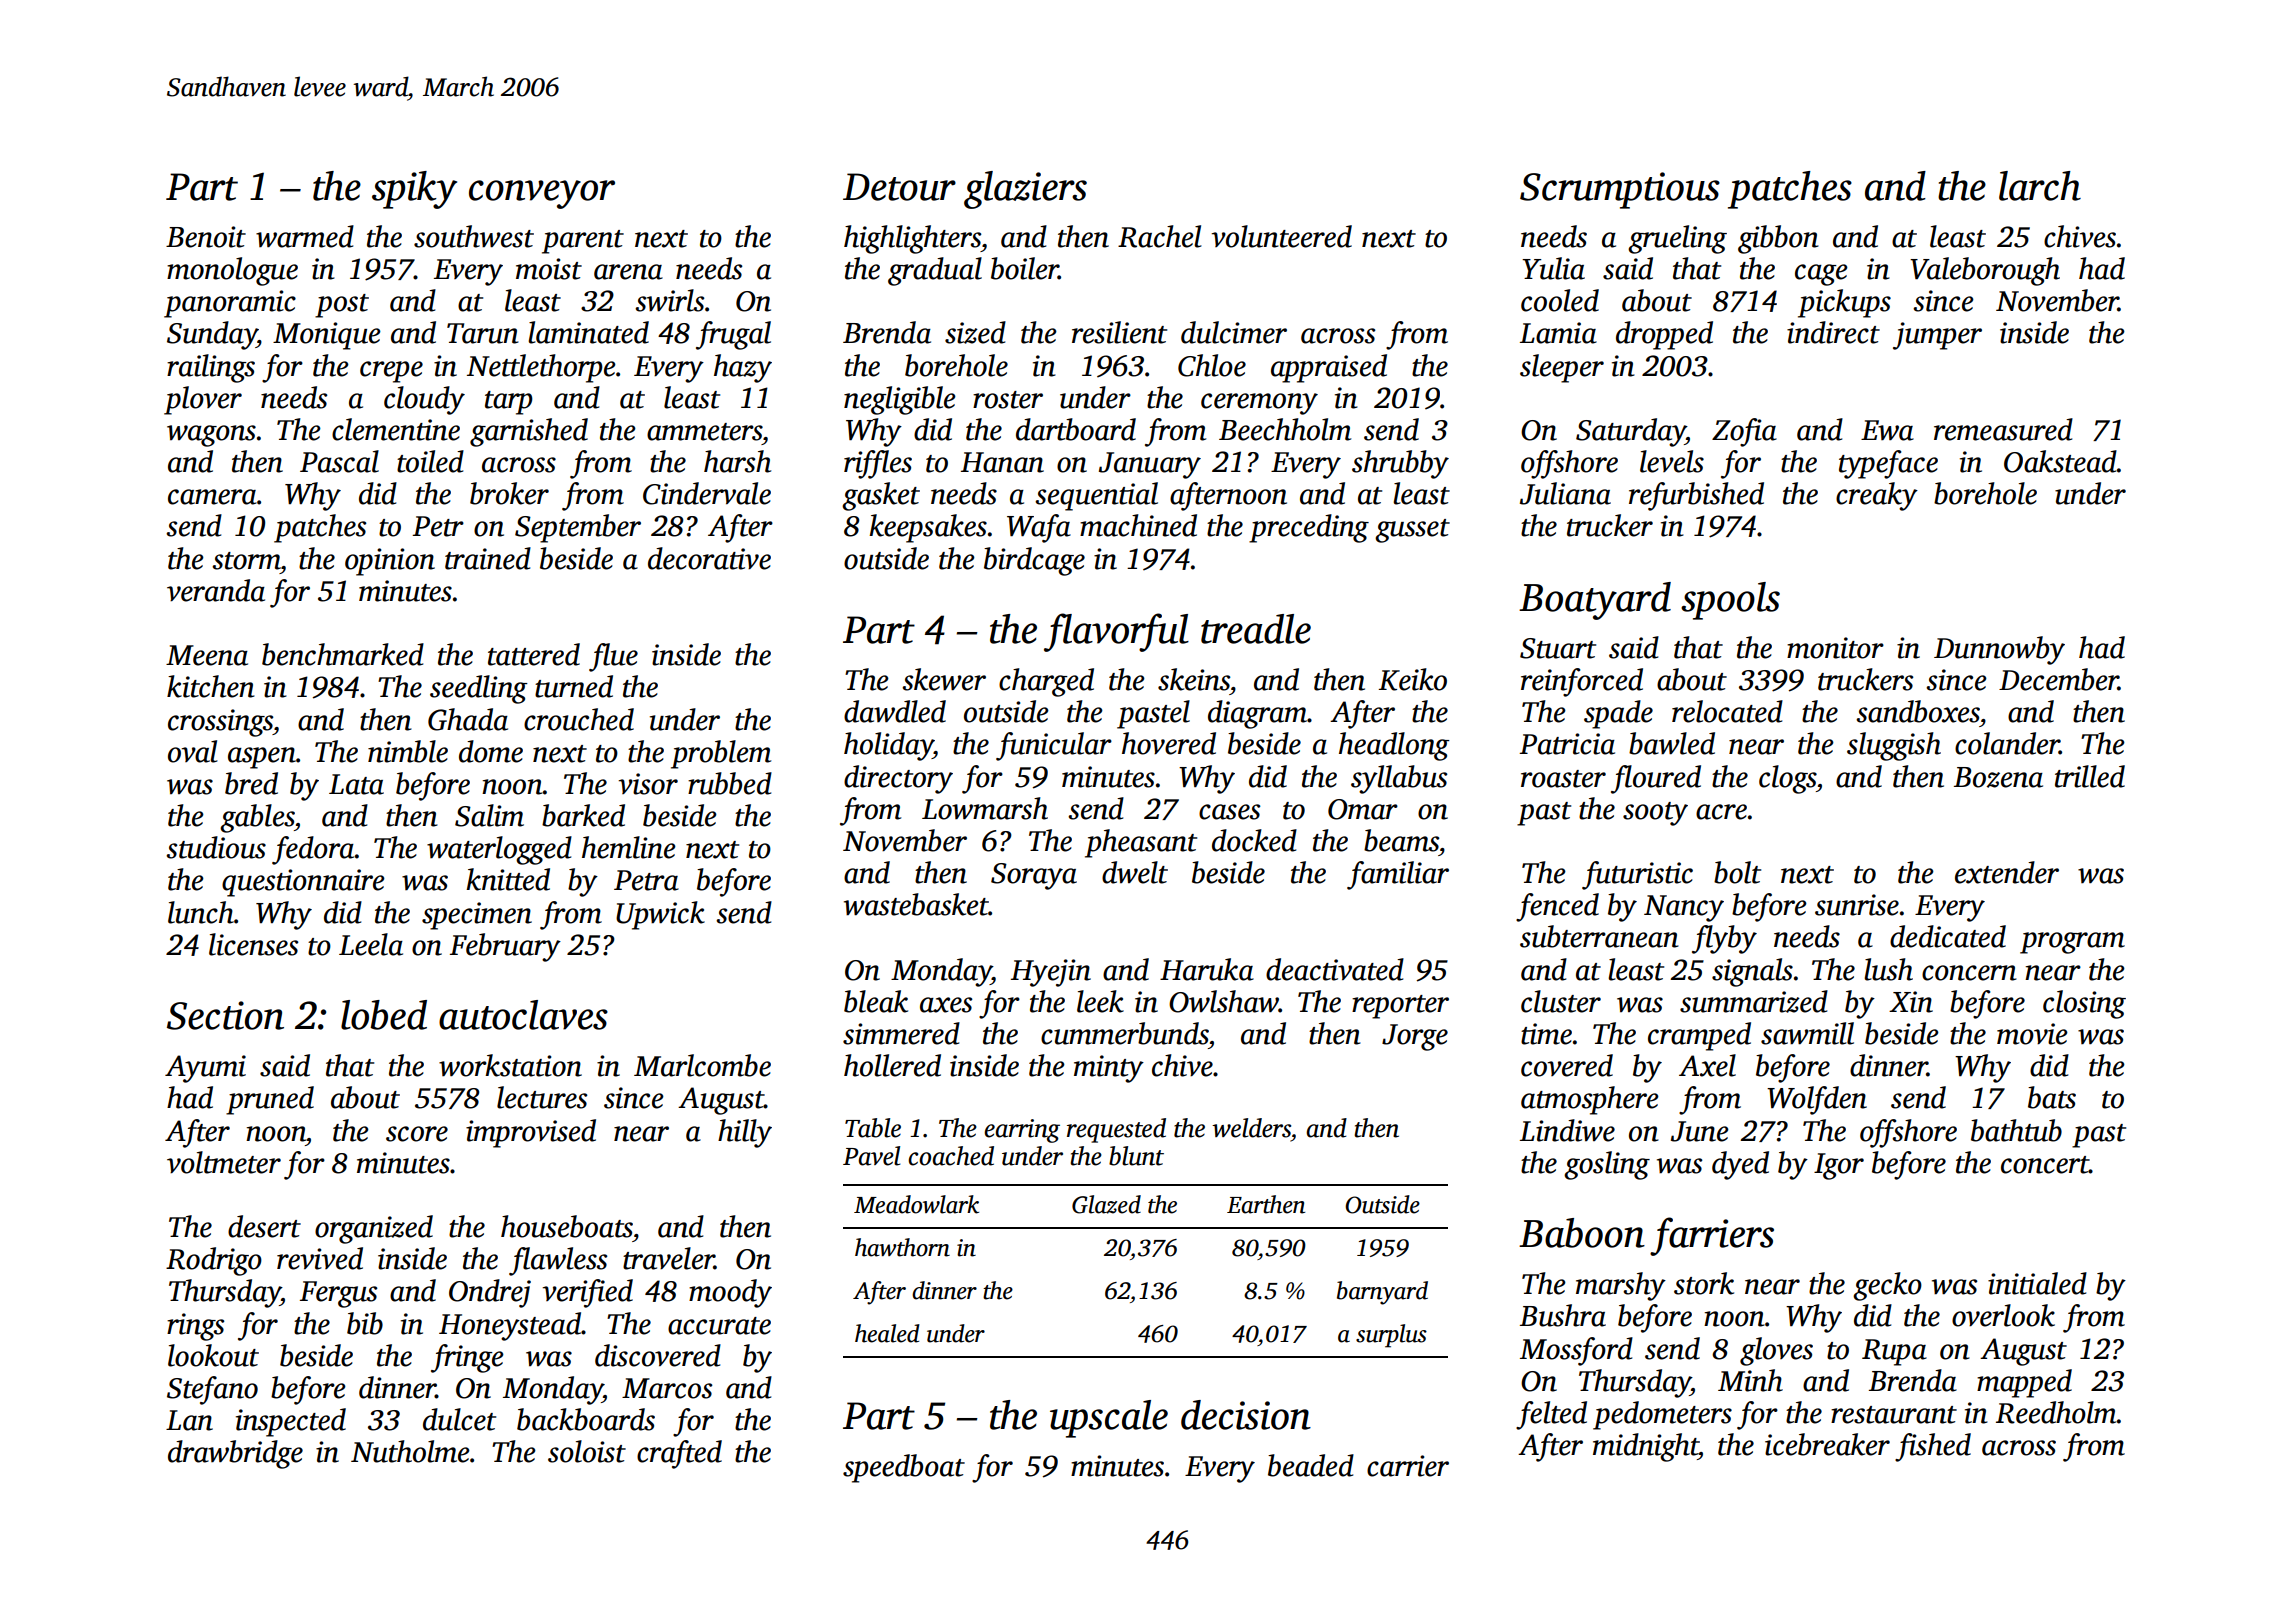  What do you see at coordinates (1408, 1466) in the screenshot?
I see `carrier` at bounding box center [1408, 1466].
